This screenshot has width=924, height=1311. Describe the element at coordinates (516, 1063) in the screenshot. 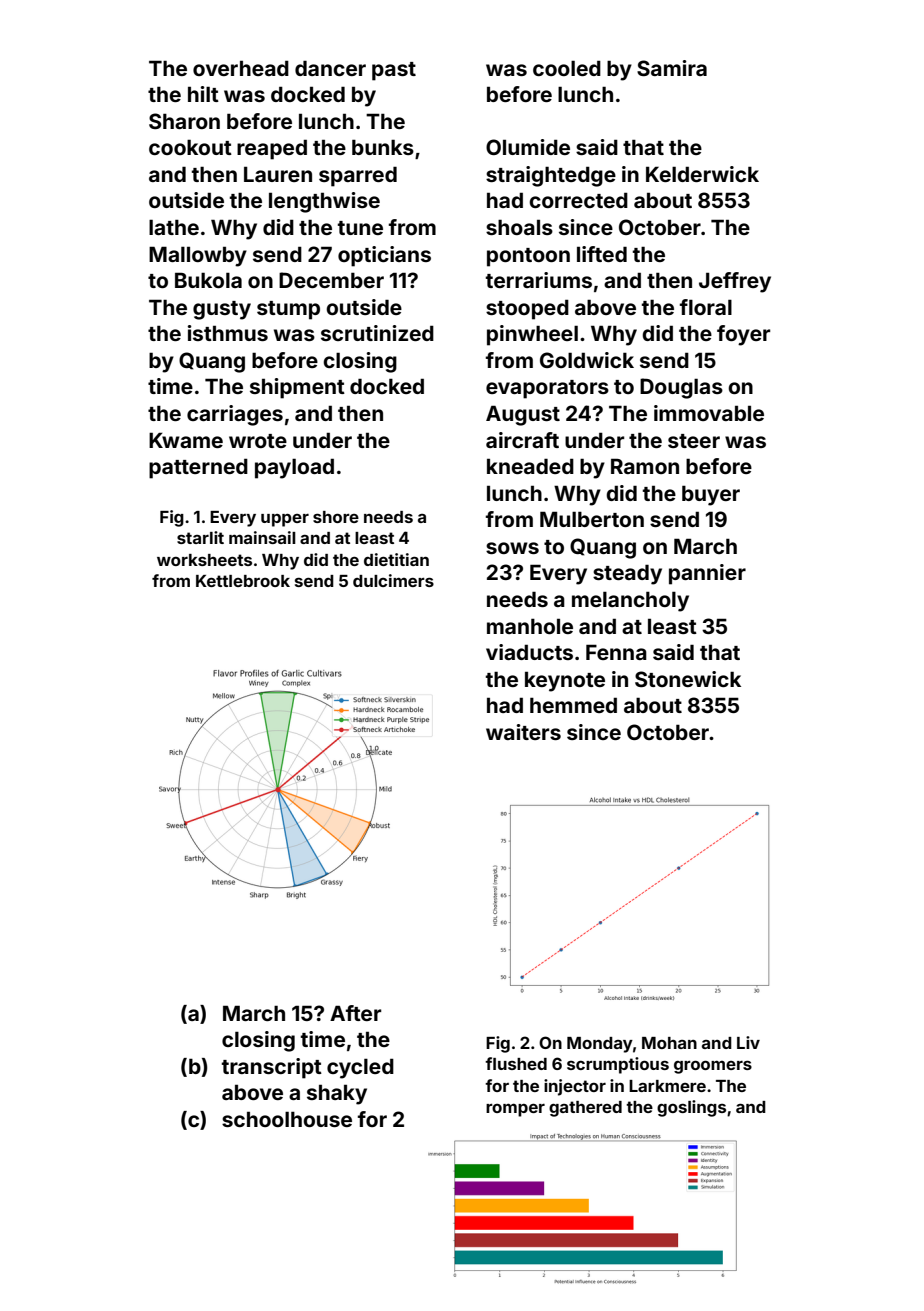

I see `flushed` at that location.
